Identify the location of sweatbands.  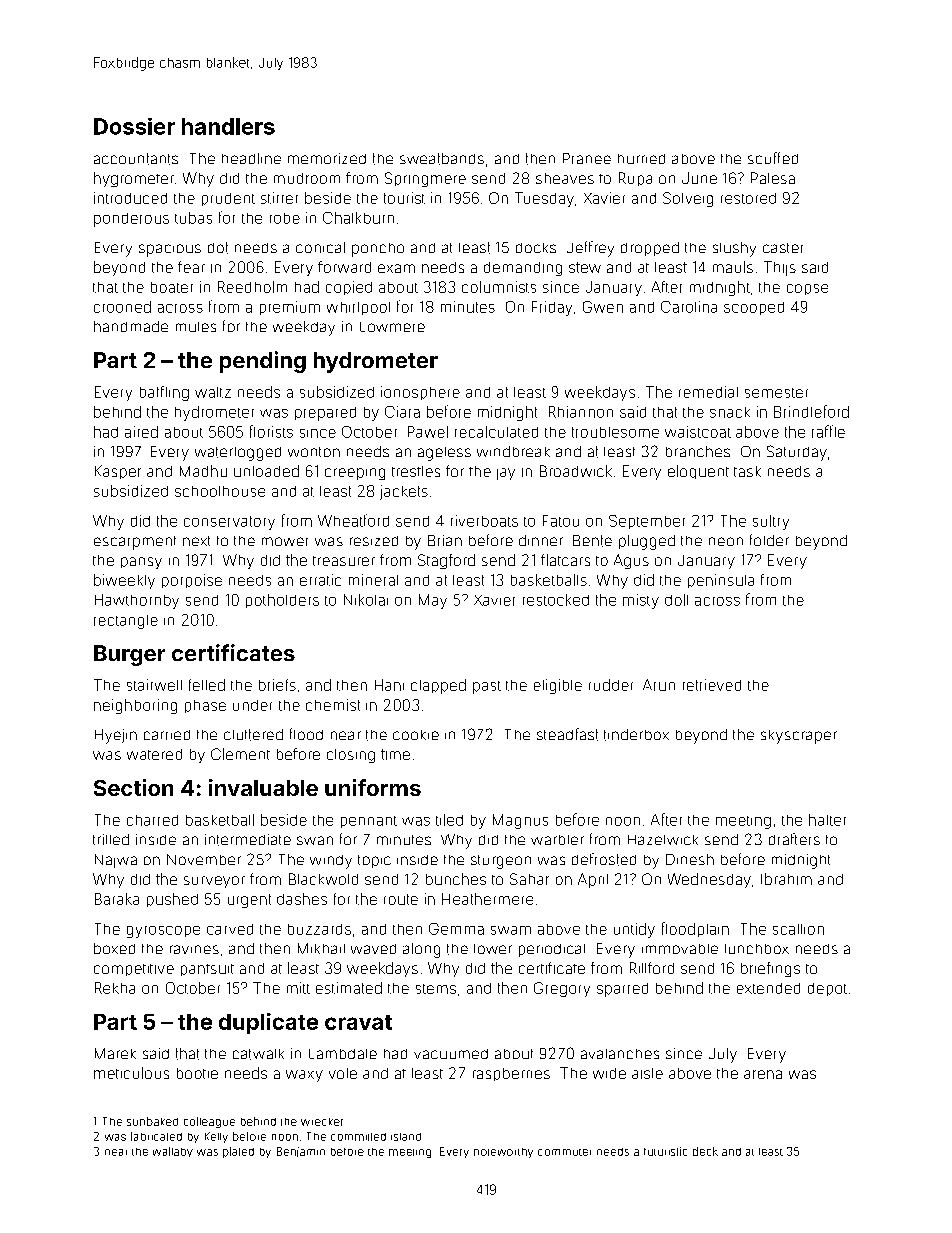
(442, 159).
